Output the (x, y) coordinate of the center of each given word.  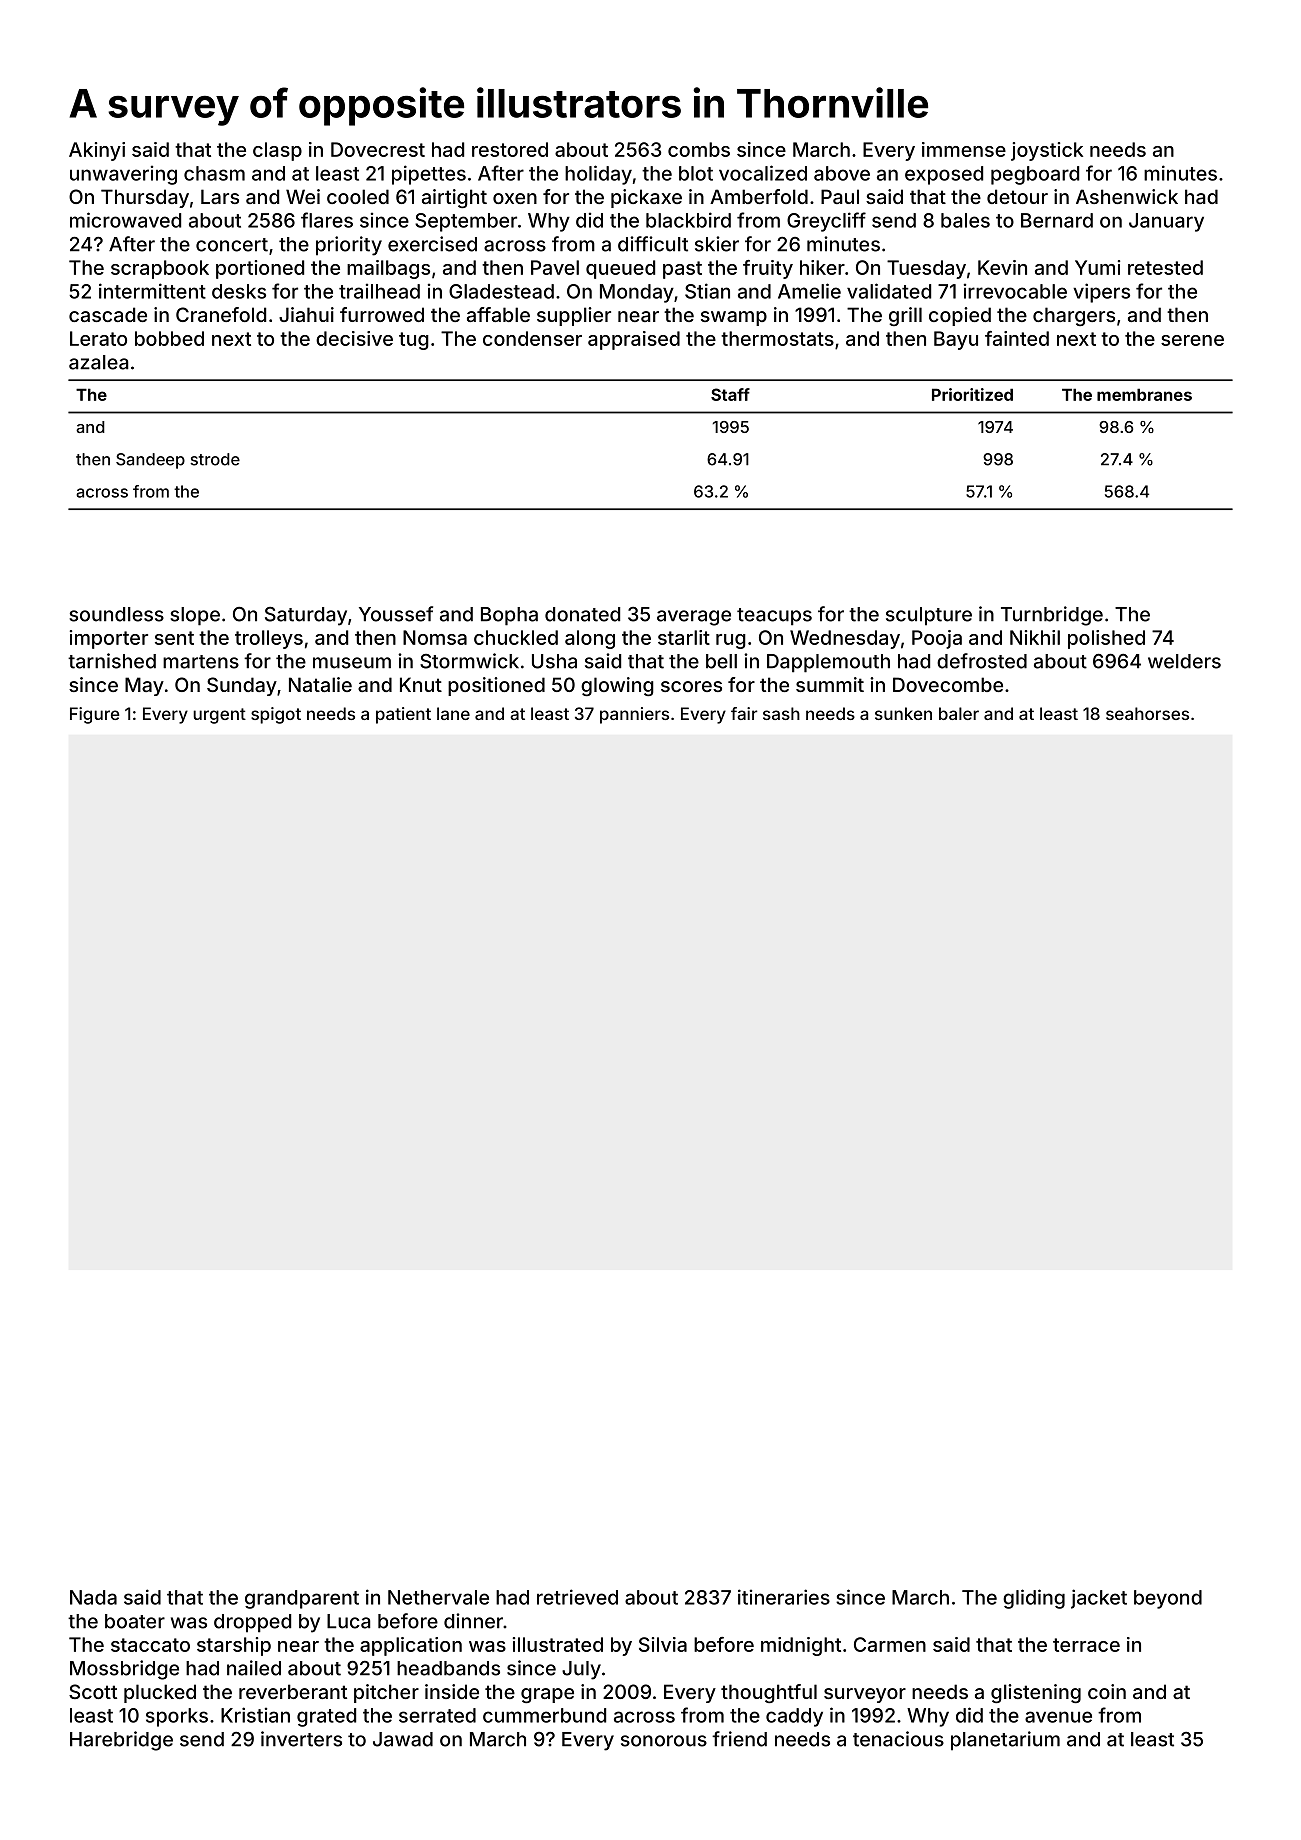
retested (1165, 267)
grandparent (302, 1599)
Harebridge (121, 1741)
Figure (94, 715)
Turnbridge (1052, 616)
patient (403, 715)
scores (691, 686)
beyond (1168, 1599)
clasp (277, 151)
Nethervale (438, 1597)
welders (1184, 661)
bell (721, 661)
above (842, 173)
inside (452, 1691)
